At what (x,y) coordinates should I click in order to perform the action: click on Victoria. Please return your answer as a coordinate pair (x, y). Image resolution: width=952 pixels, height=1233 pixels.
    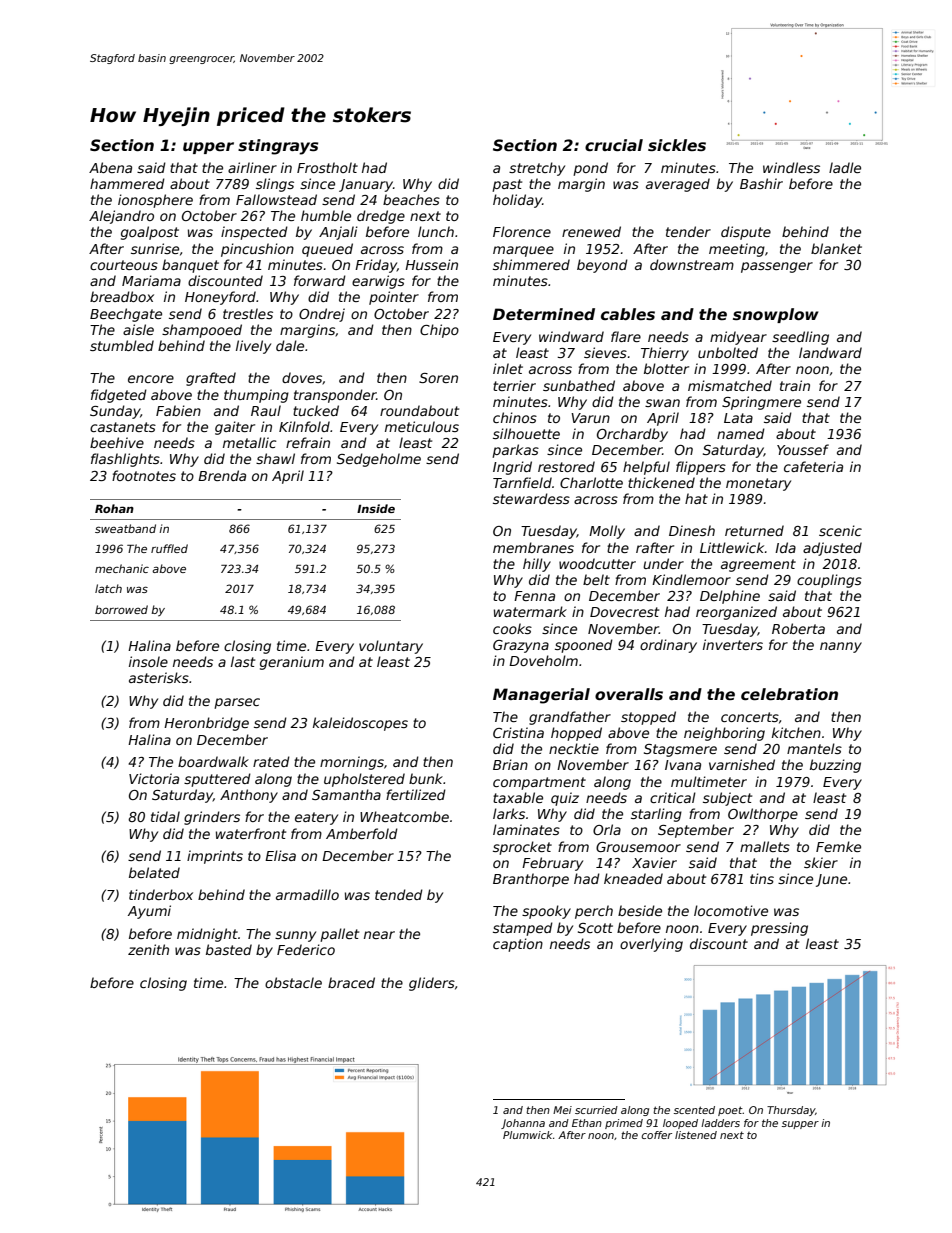
    Looking at the image, I should click on (154, 778).
